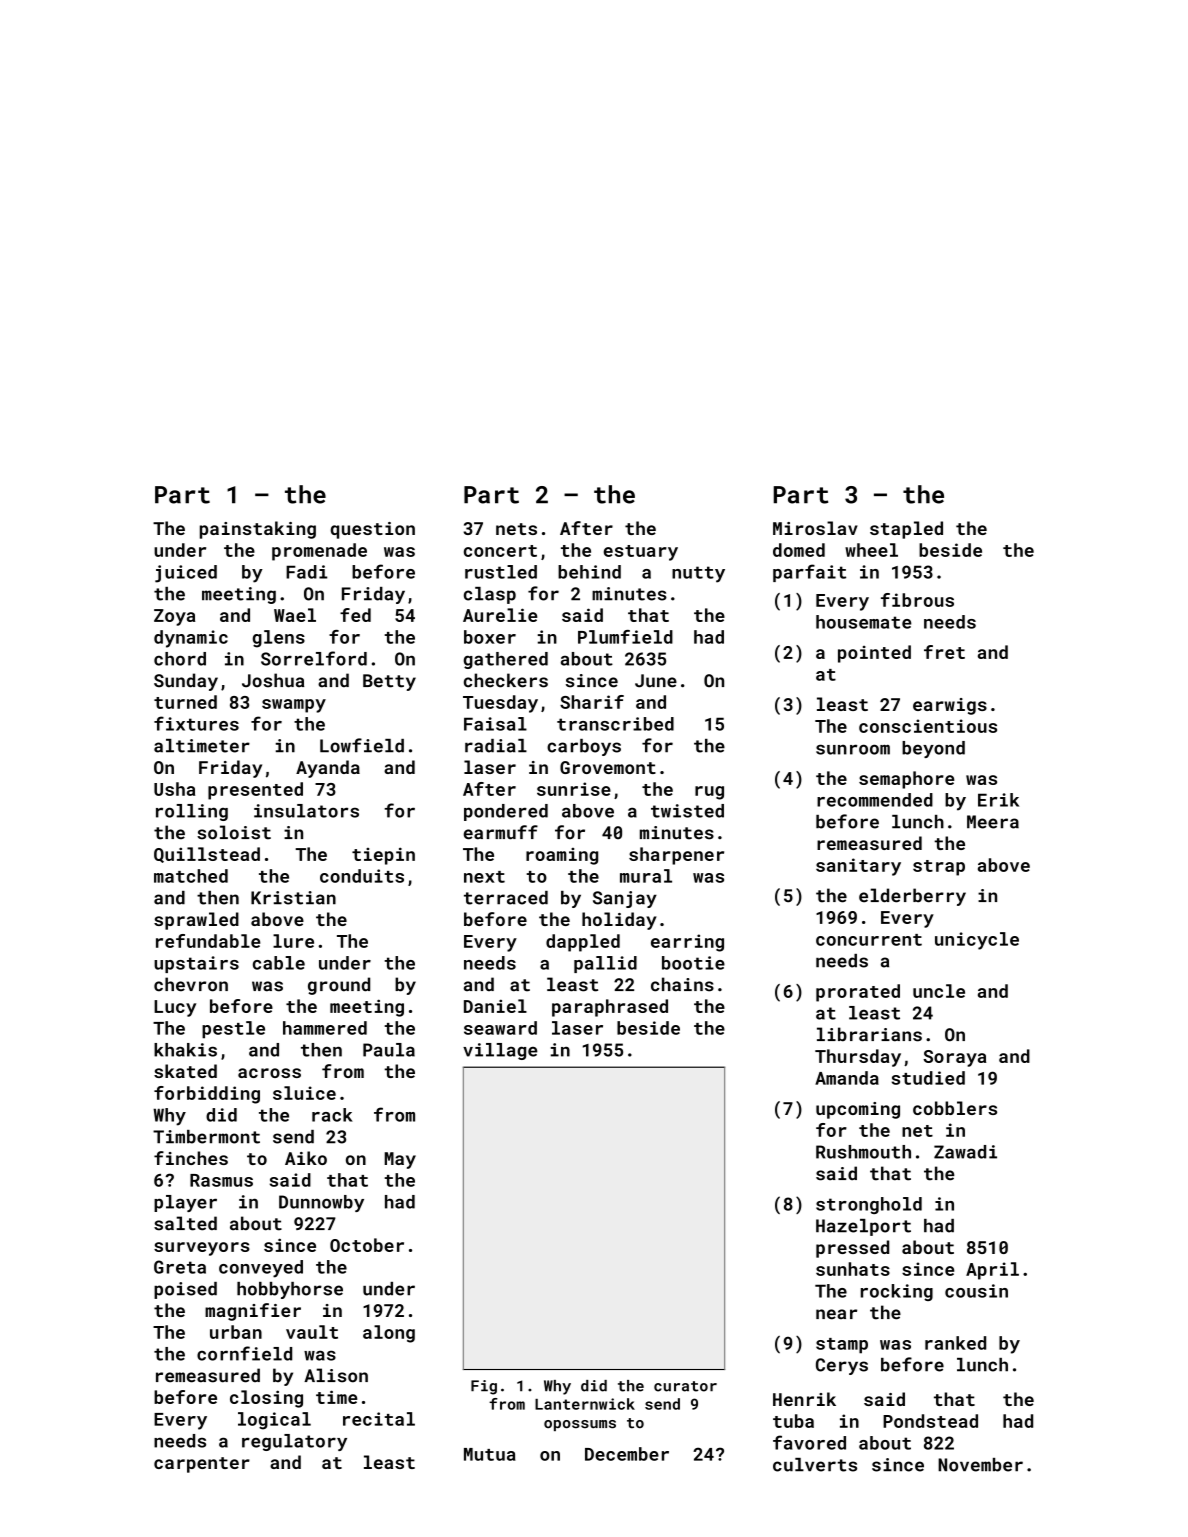  What do you see at coordinates (202, 1465) in the screenshot?
I see `carpenter` at bounding box center [202, 1465].
